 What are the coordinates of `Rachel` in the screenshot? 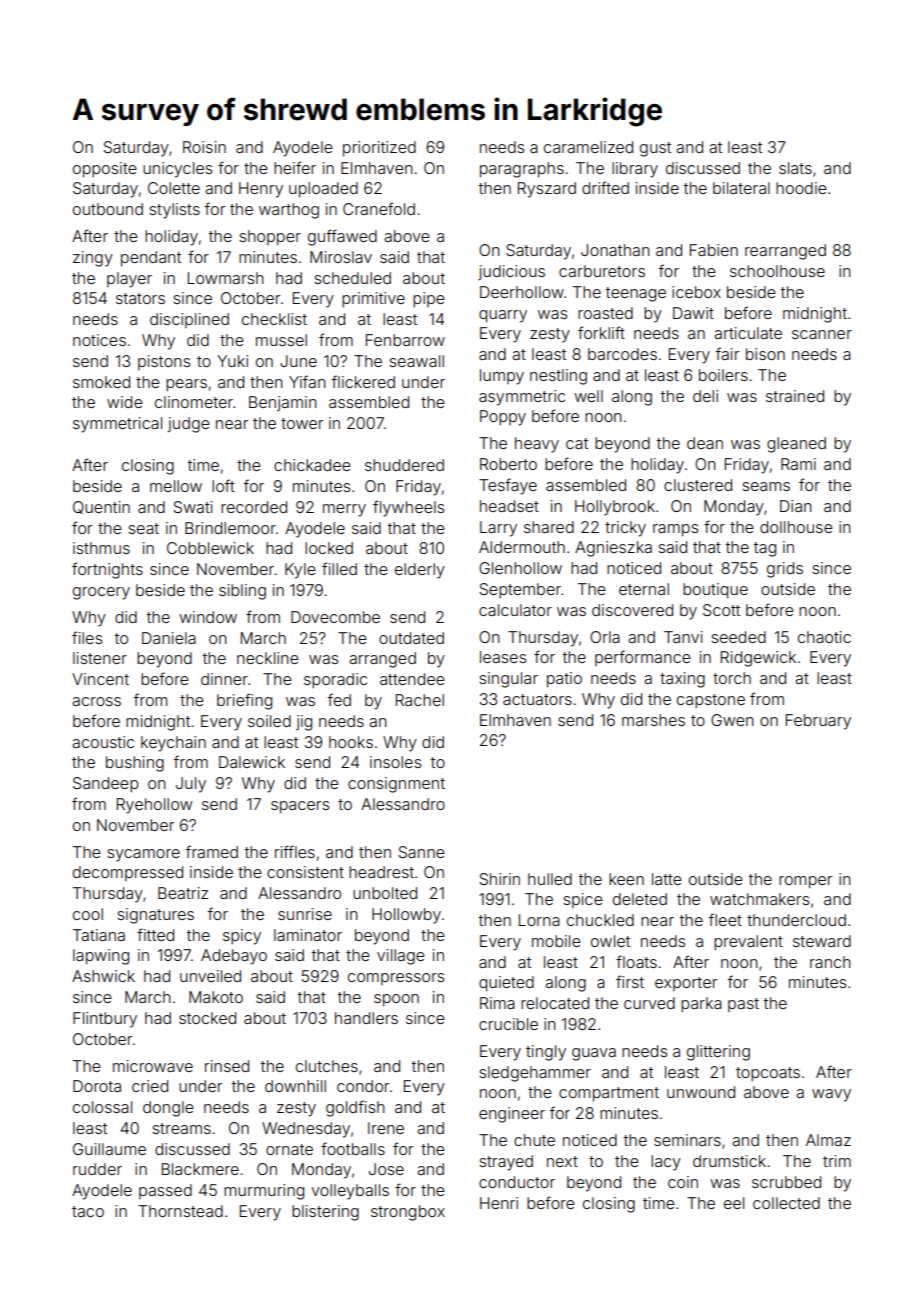 It's located at (420, 700).
